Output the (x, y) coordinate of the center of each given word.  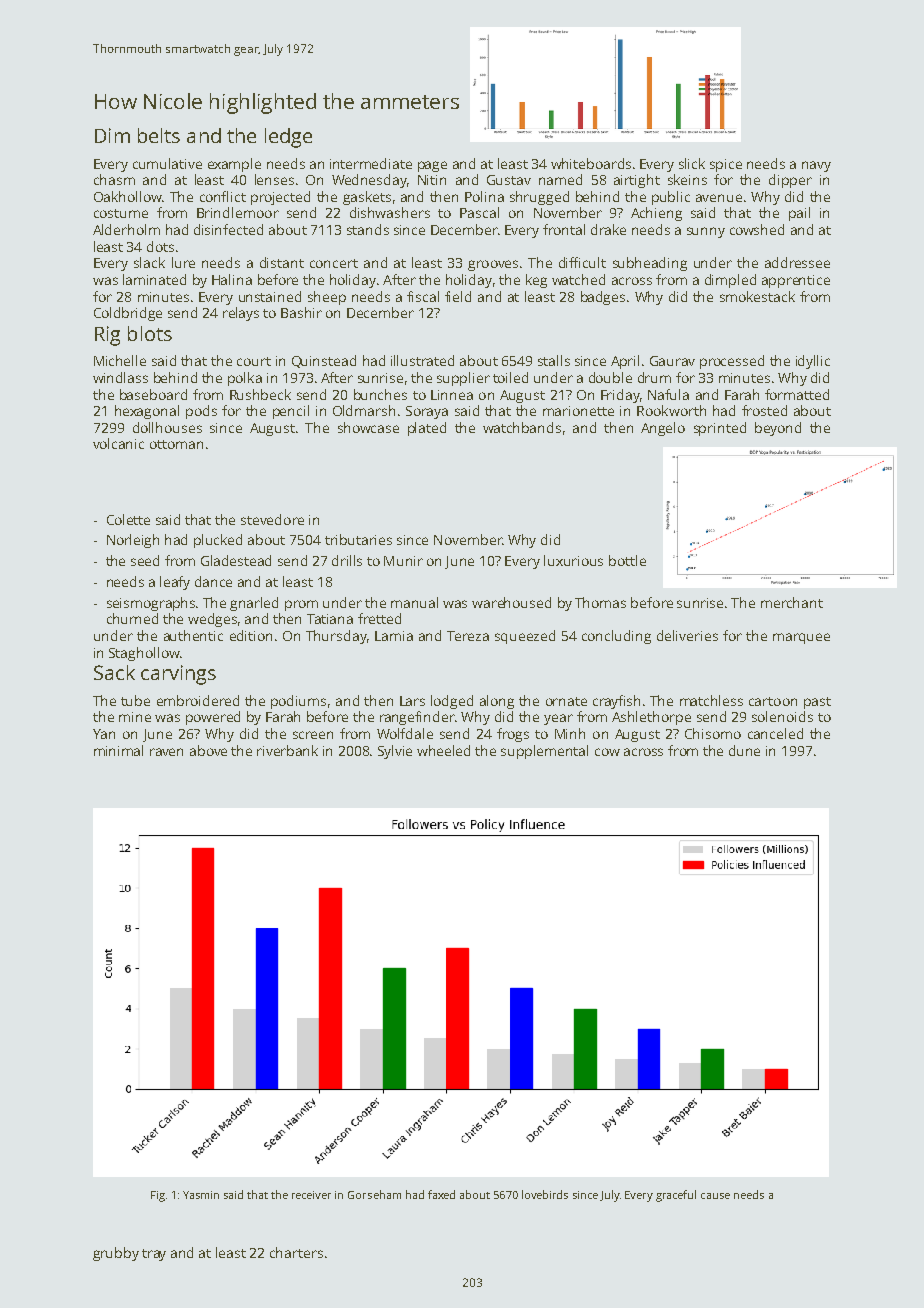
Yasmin (201, 1195)
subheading (650, 264)
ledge (288, 138)
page (432, 166)
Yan (104, 734)
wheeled (443, 750)
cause (715, 1196)
